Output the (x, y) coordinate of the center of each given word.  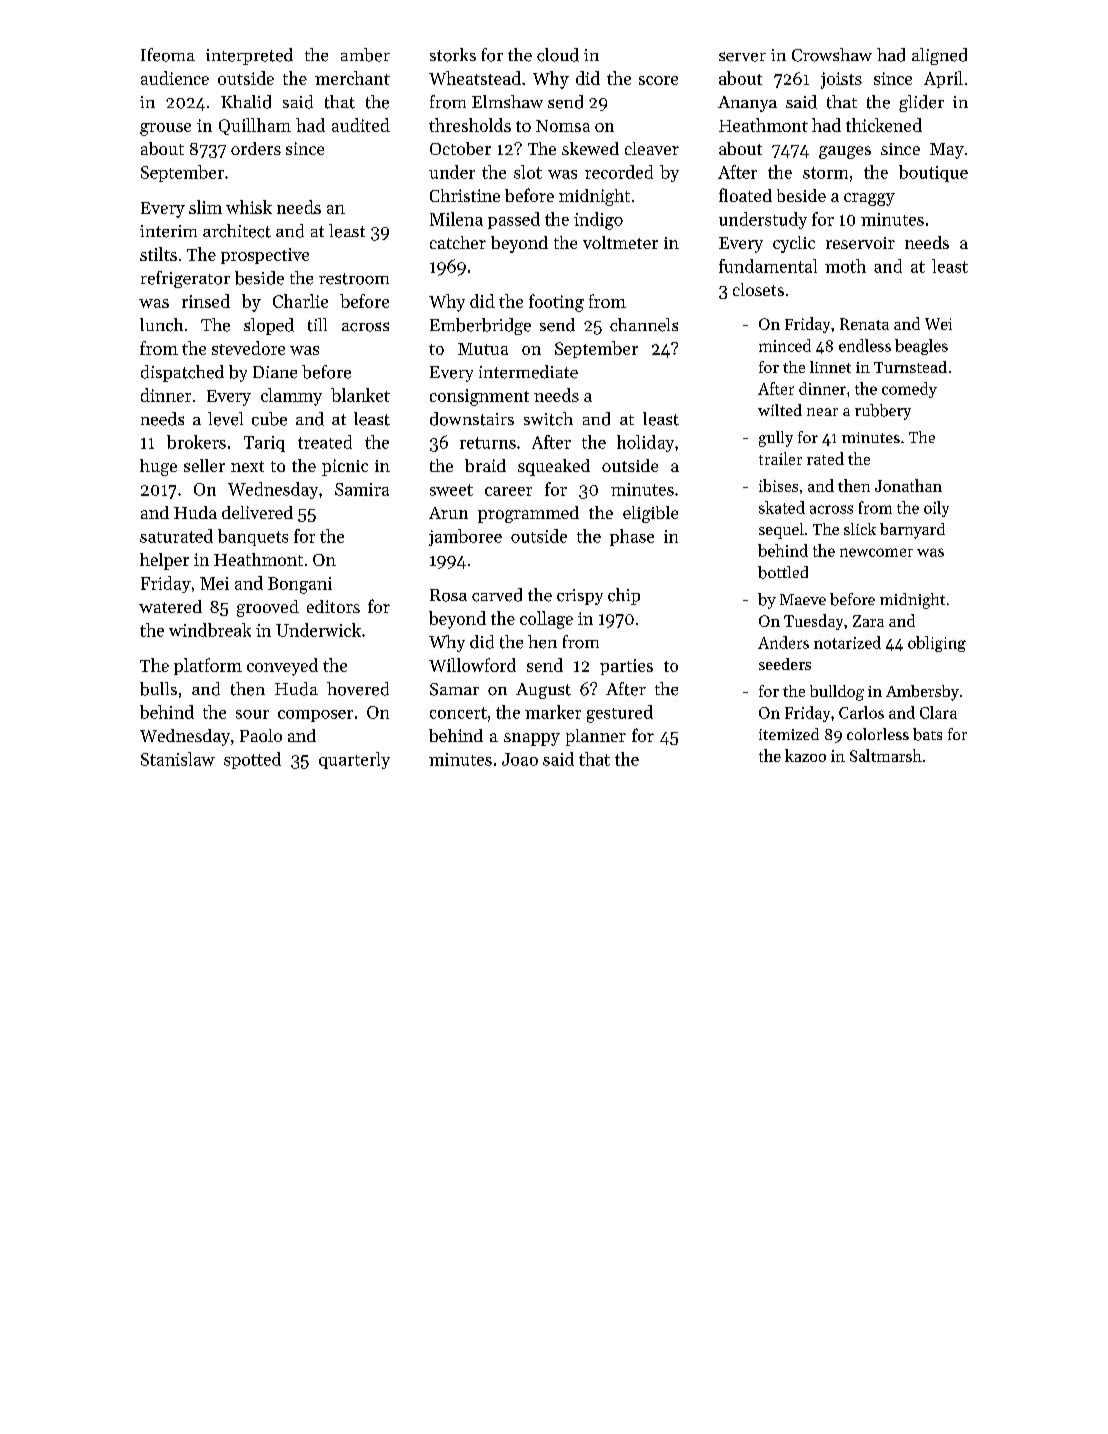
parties (626, 667)
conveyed (282, 667)
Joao (520, 759)
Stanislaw (178, 759)
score (658, 80)
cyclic (794, 244)
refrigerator (185, 279)
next (247, 466)
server (742, 57)
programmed (528, 514)
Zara (868, 621)
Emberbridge (480, 326)
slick (860, 529)
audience (175, 78)
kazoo (805, 755)
